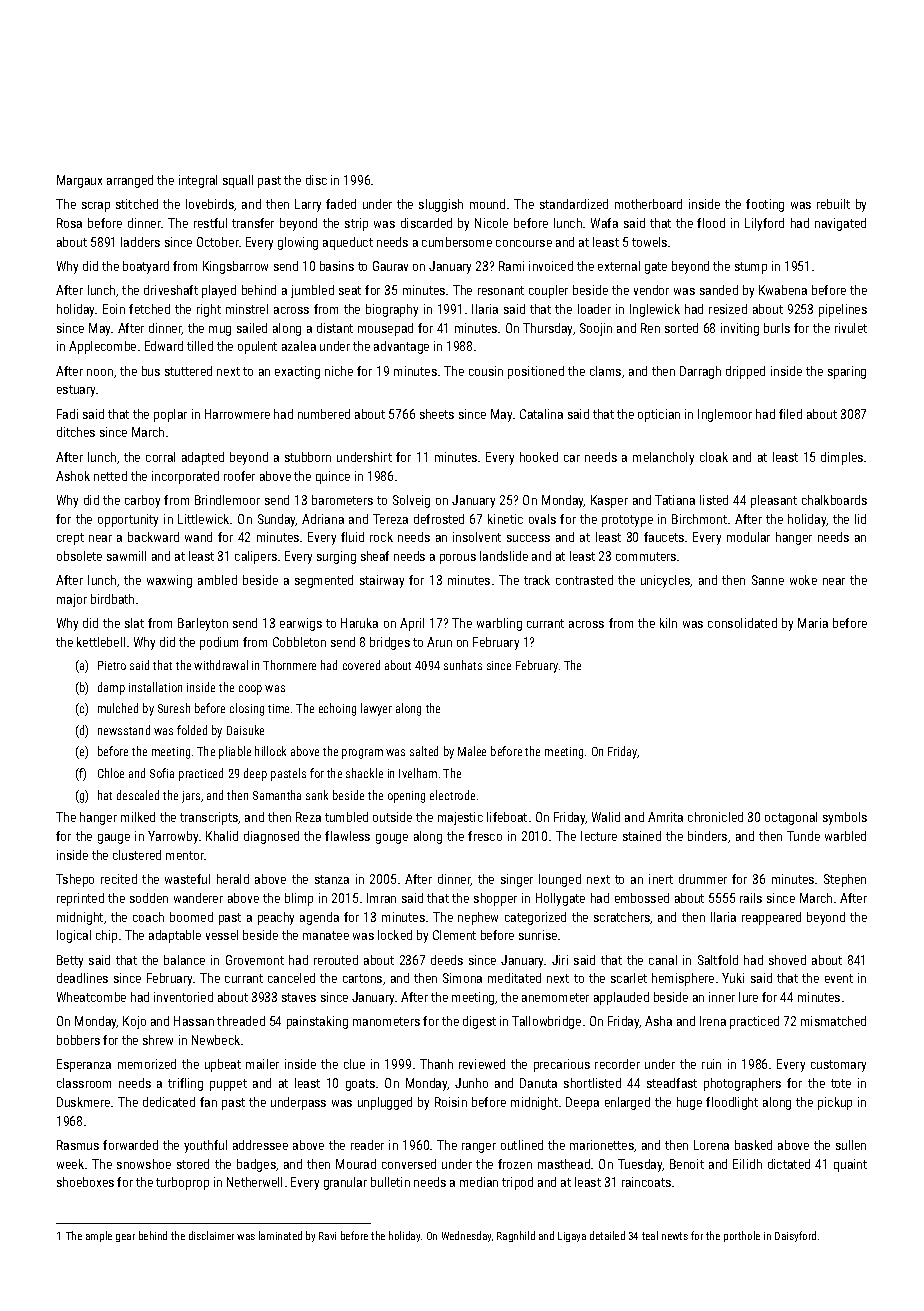 This screenshot has height=1311, width=924. What do you see at coordinates (409, 1164) in the screenshot?
I see `conversed` at bounding box center [409, 1164].
